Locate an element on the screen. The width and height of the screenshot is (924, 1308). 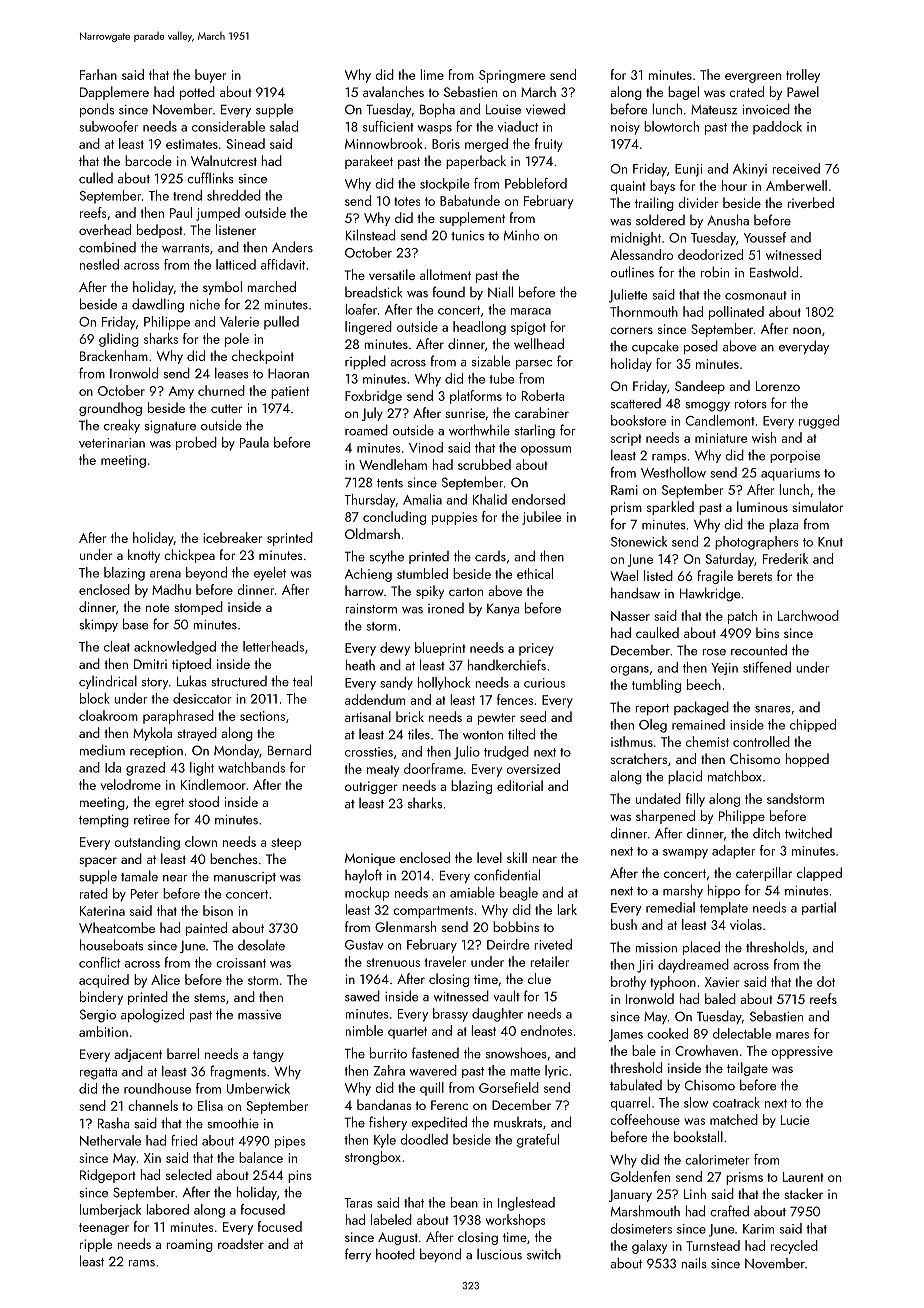
evergreen is located at coordinates (753, 78).
